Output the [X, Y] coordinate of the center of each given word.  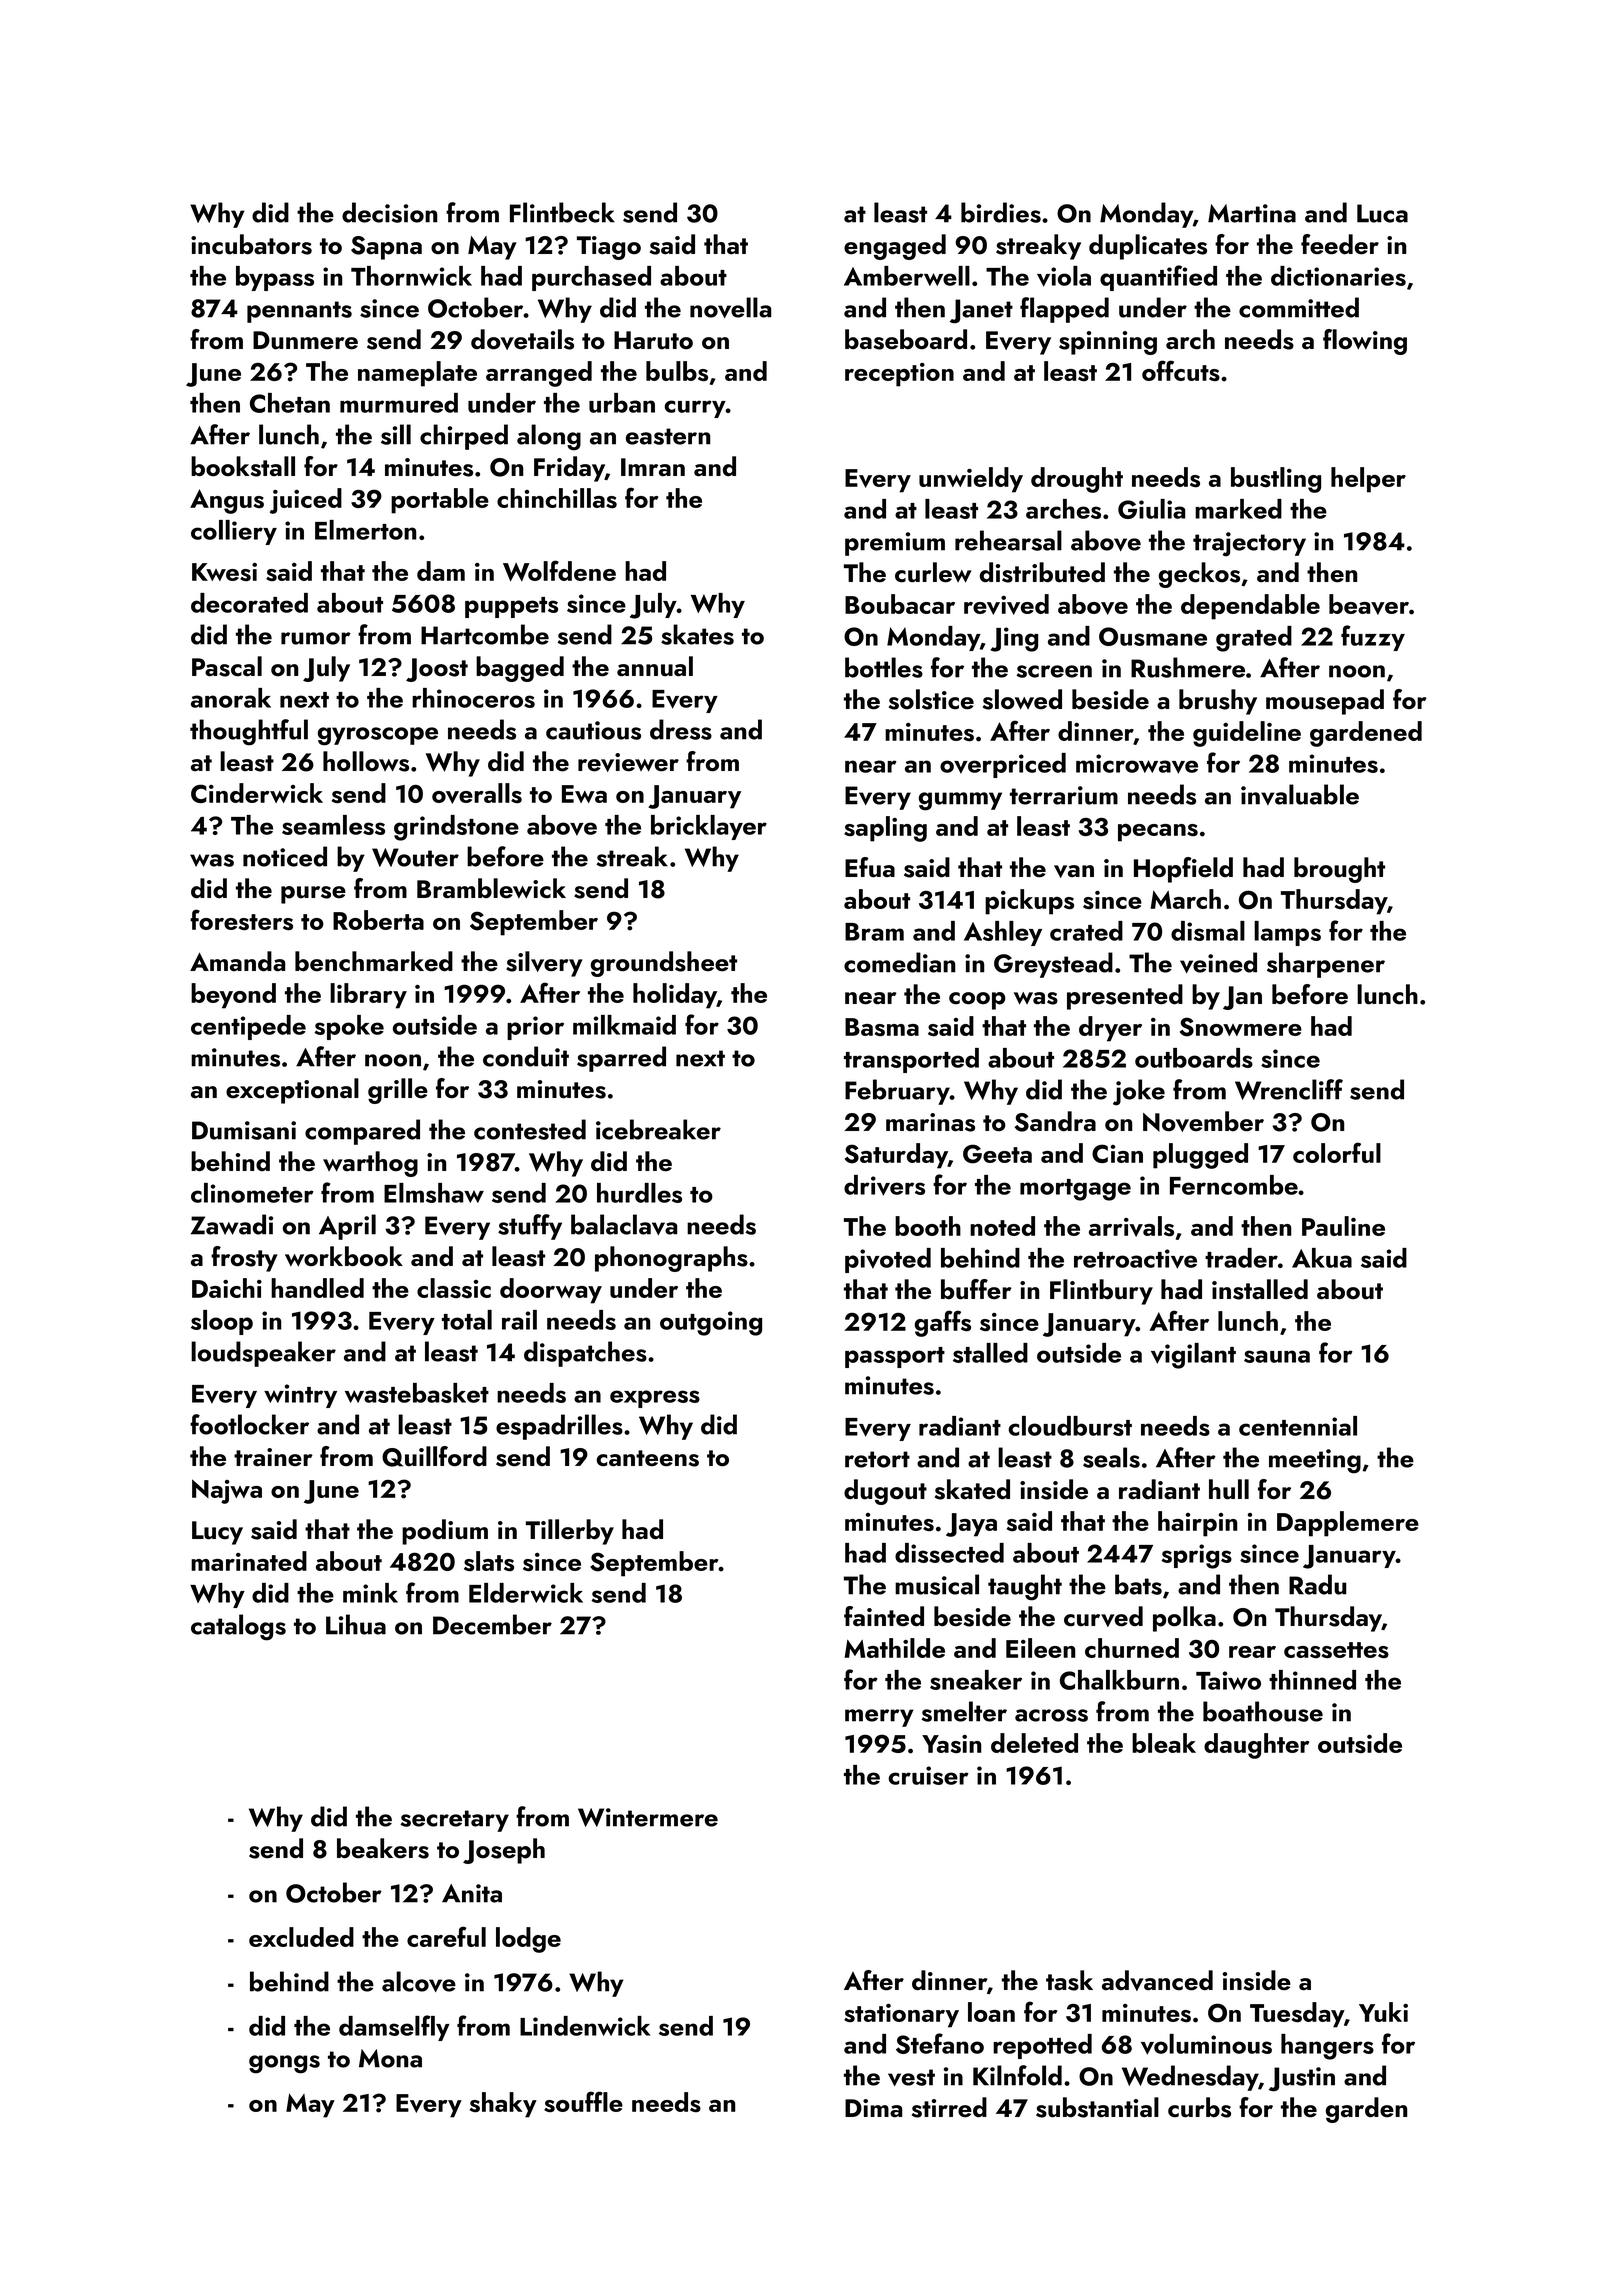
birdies [1001, 212]
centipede [248, 1027]
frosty [244, 1259]
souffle [583, 2101]
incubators [251, 244]
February [897, 1092]
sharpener [1326, 965]
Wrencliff [1289, 1089]
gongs [284, 2064]
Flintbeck [562, 212]
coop [977, 1001]
